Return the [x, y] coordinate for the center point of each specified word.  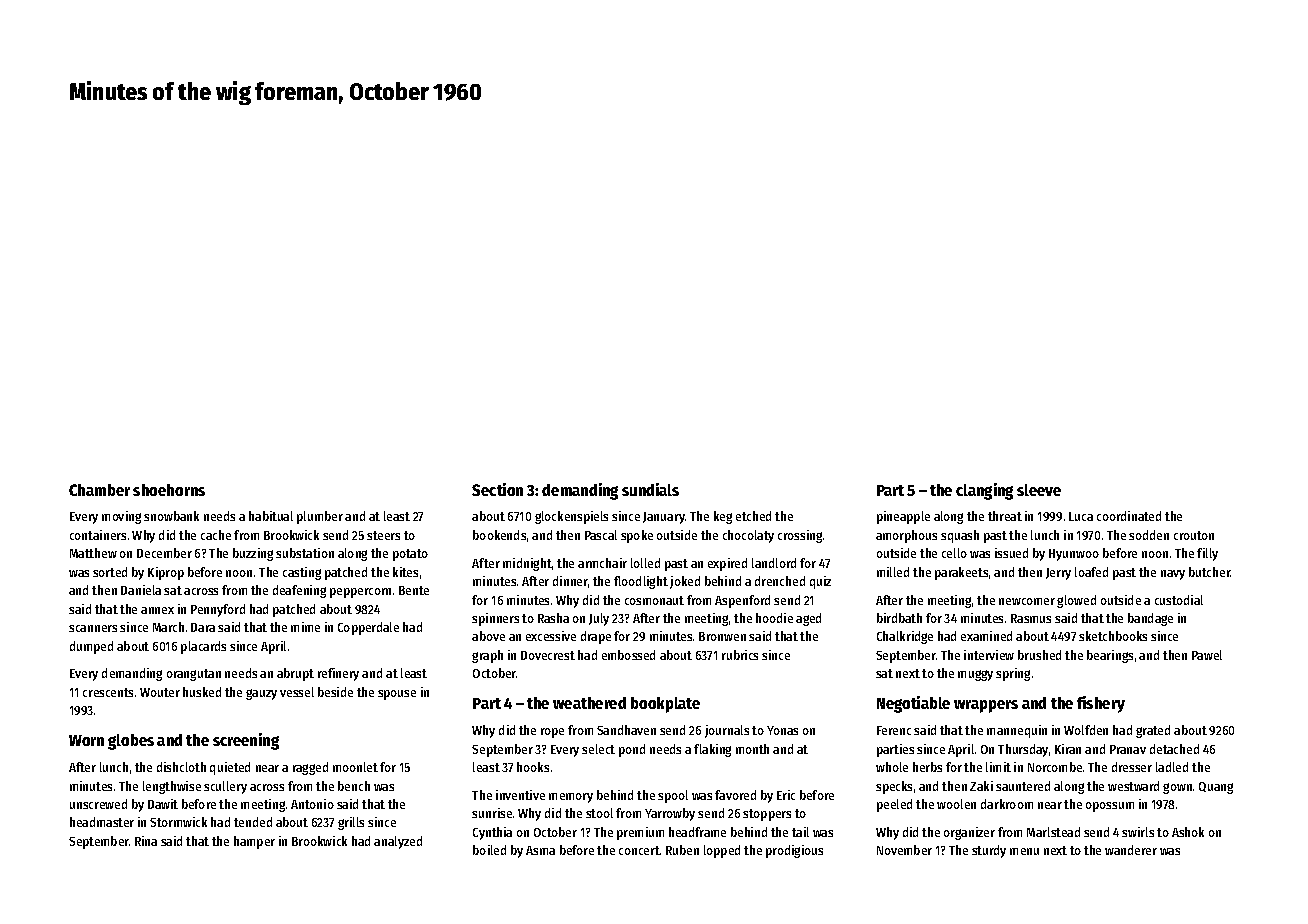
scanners [93, 628]
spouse [397, 695]
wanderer [1131, 850]
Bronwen [722, 636]
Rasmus [1031, 618]
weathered [589, 703]
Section [497, 489]
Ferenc [894, 730]
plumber [320, 517]
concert [639, 850]
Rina [146, 841]
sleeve [1039, 490]
